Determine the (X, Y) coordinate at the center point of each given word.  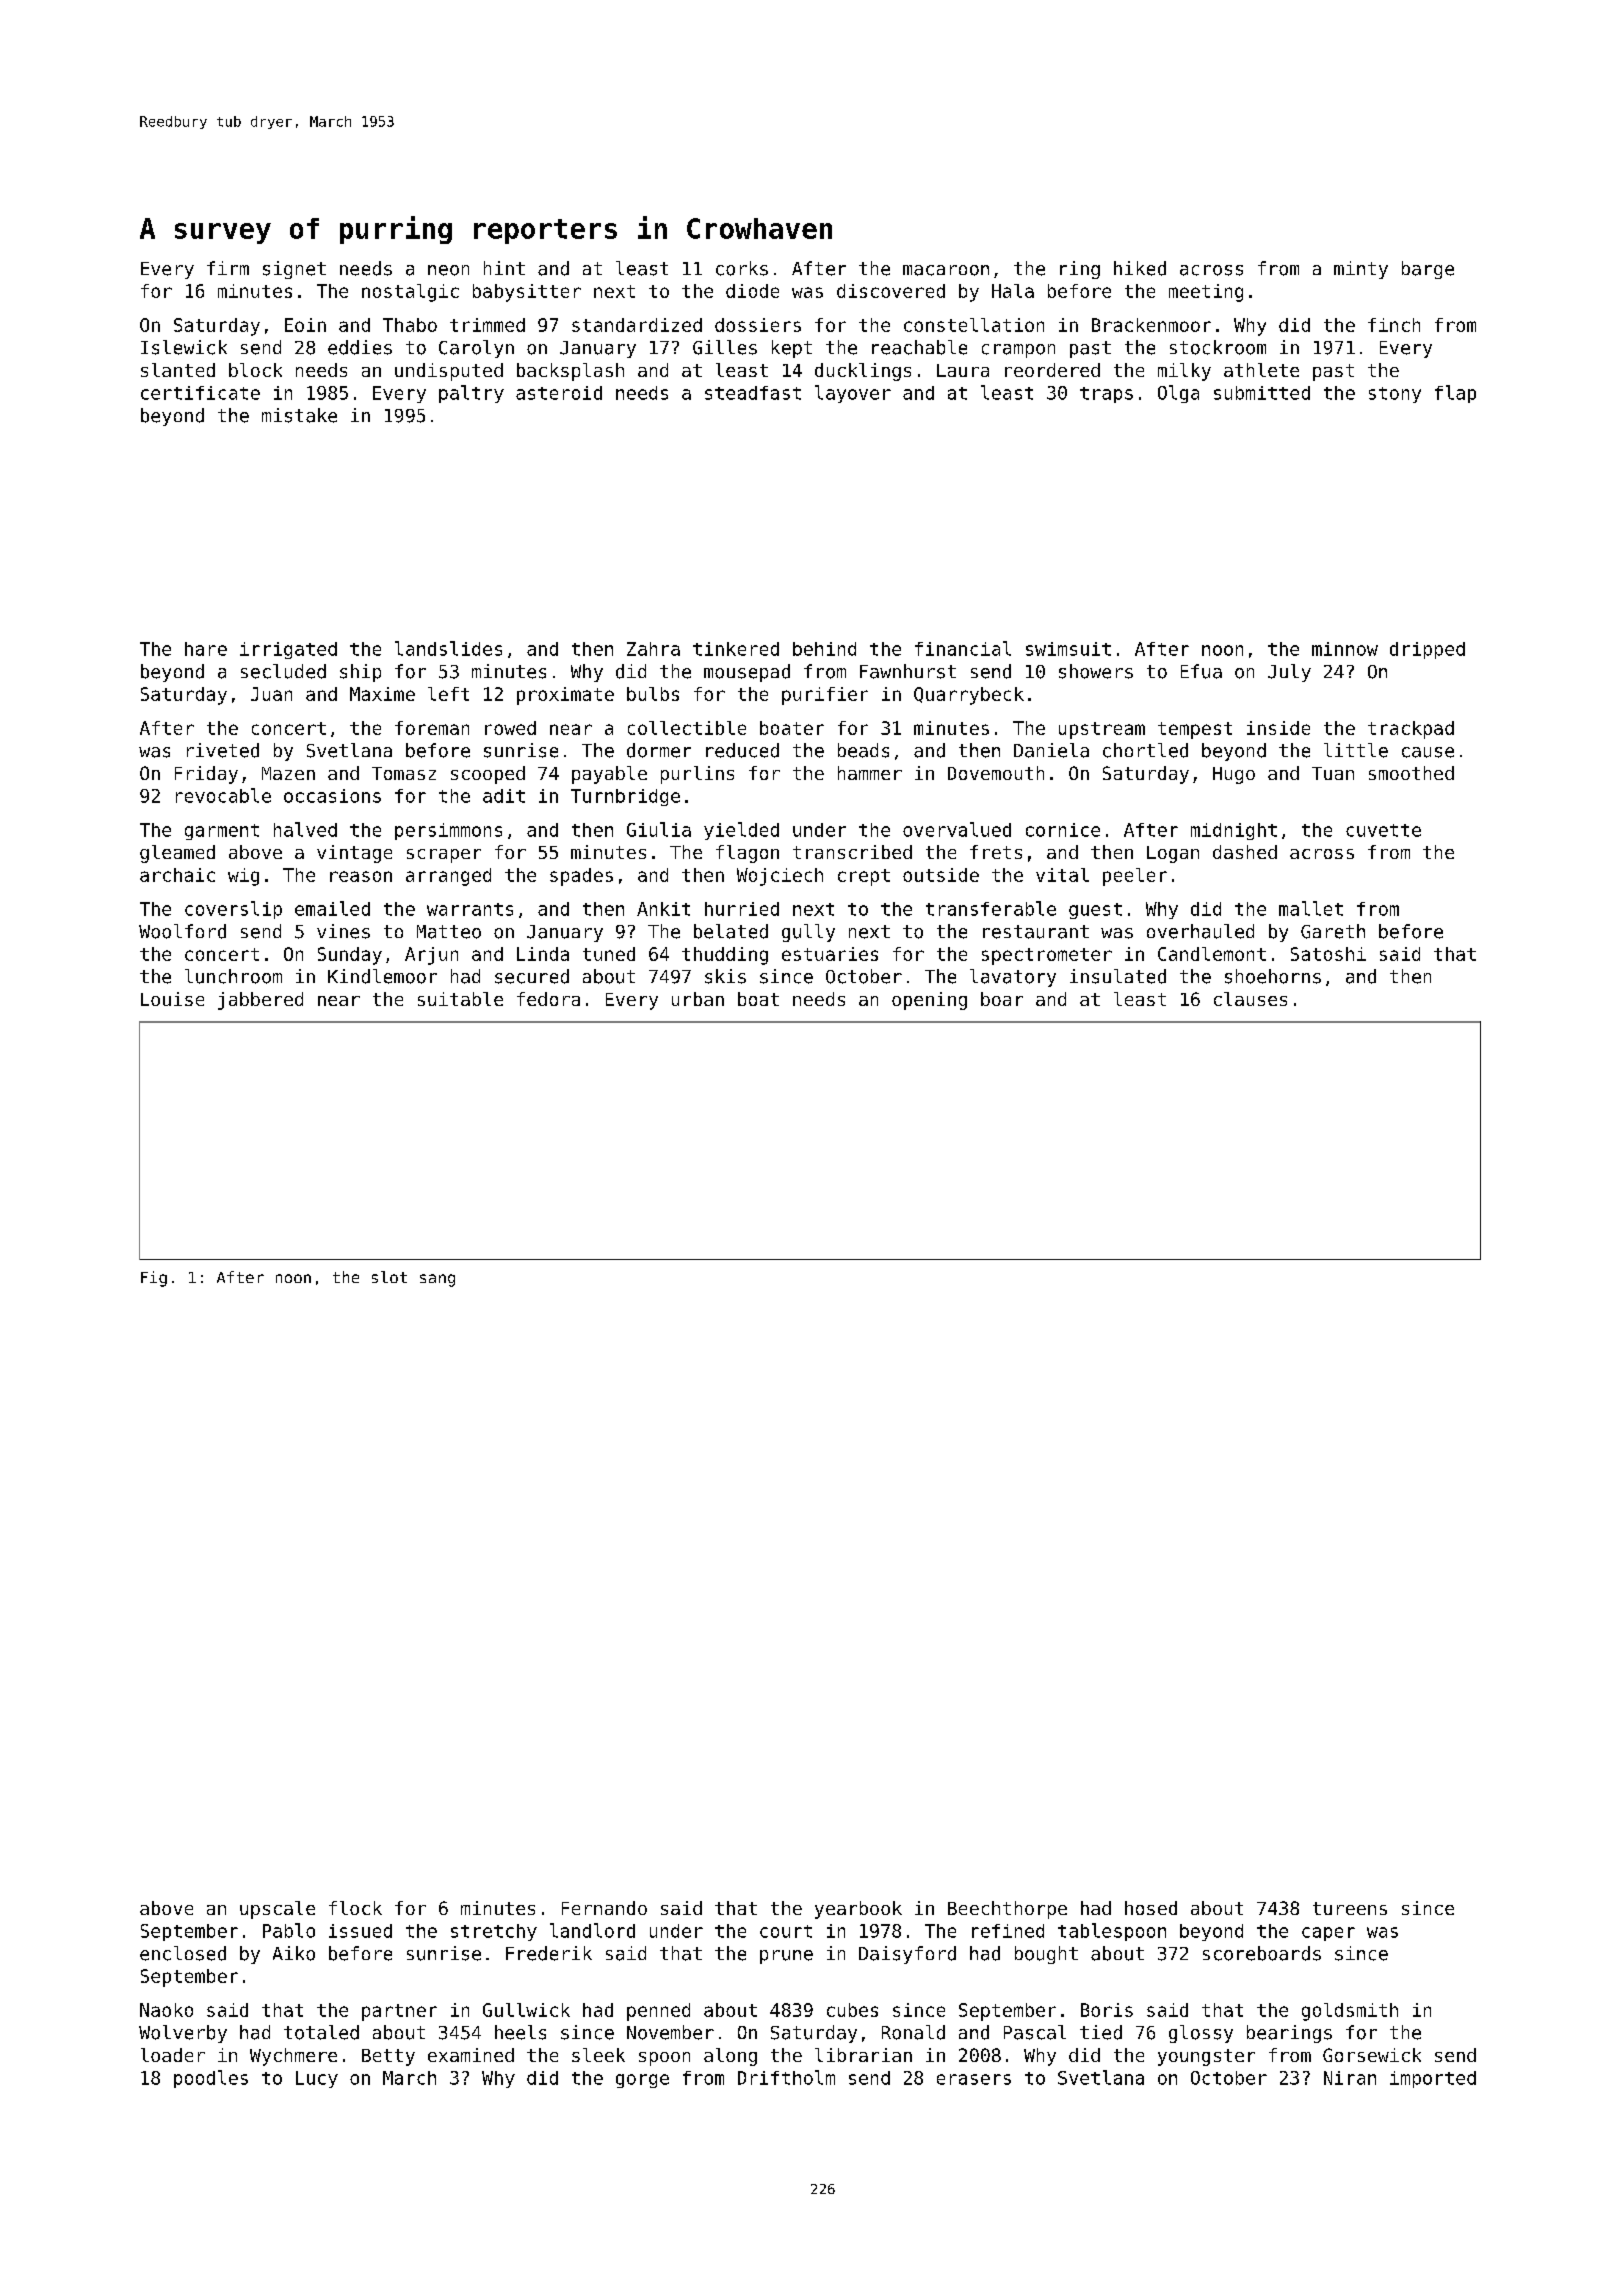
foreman (432, 728)
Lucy (317, 2079)
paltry (471, 394)
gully (808, 933)
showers (1096, 671)
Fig (154, 1279)
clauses (1250, 999)
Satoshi (1328, 954)
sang (437, 1280)
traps (1106, 395)
